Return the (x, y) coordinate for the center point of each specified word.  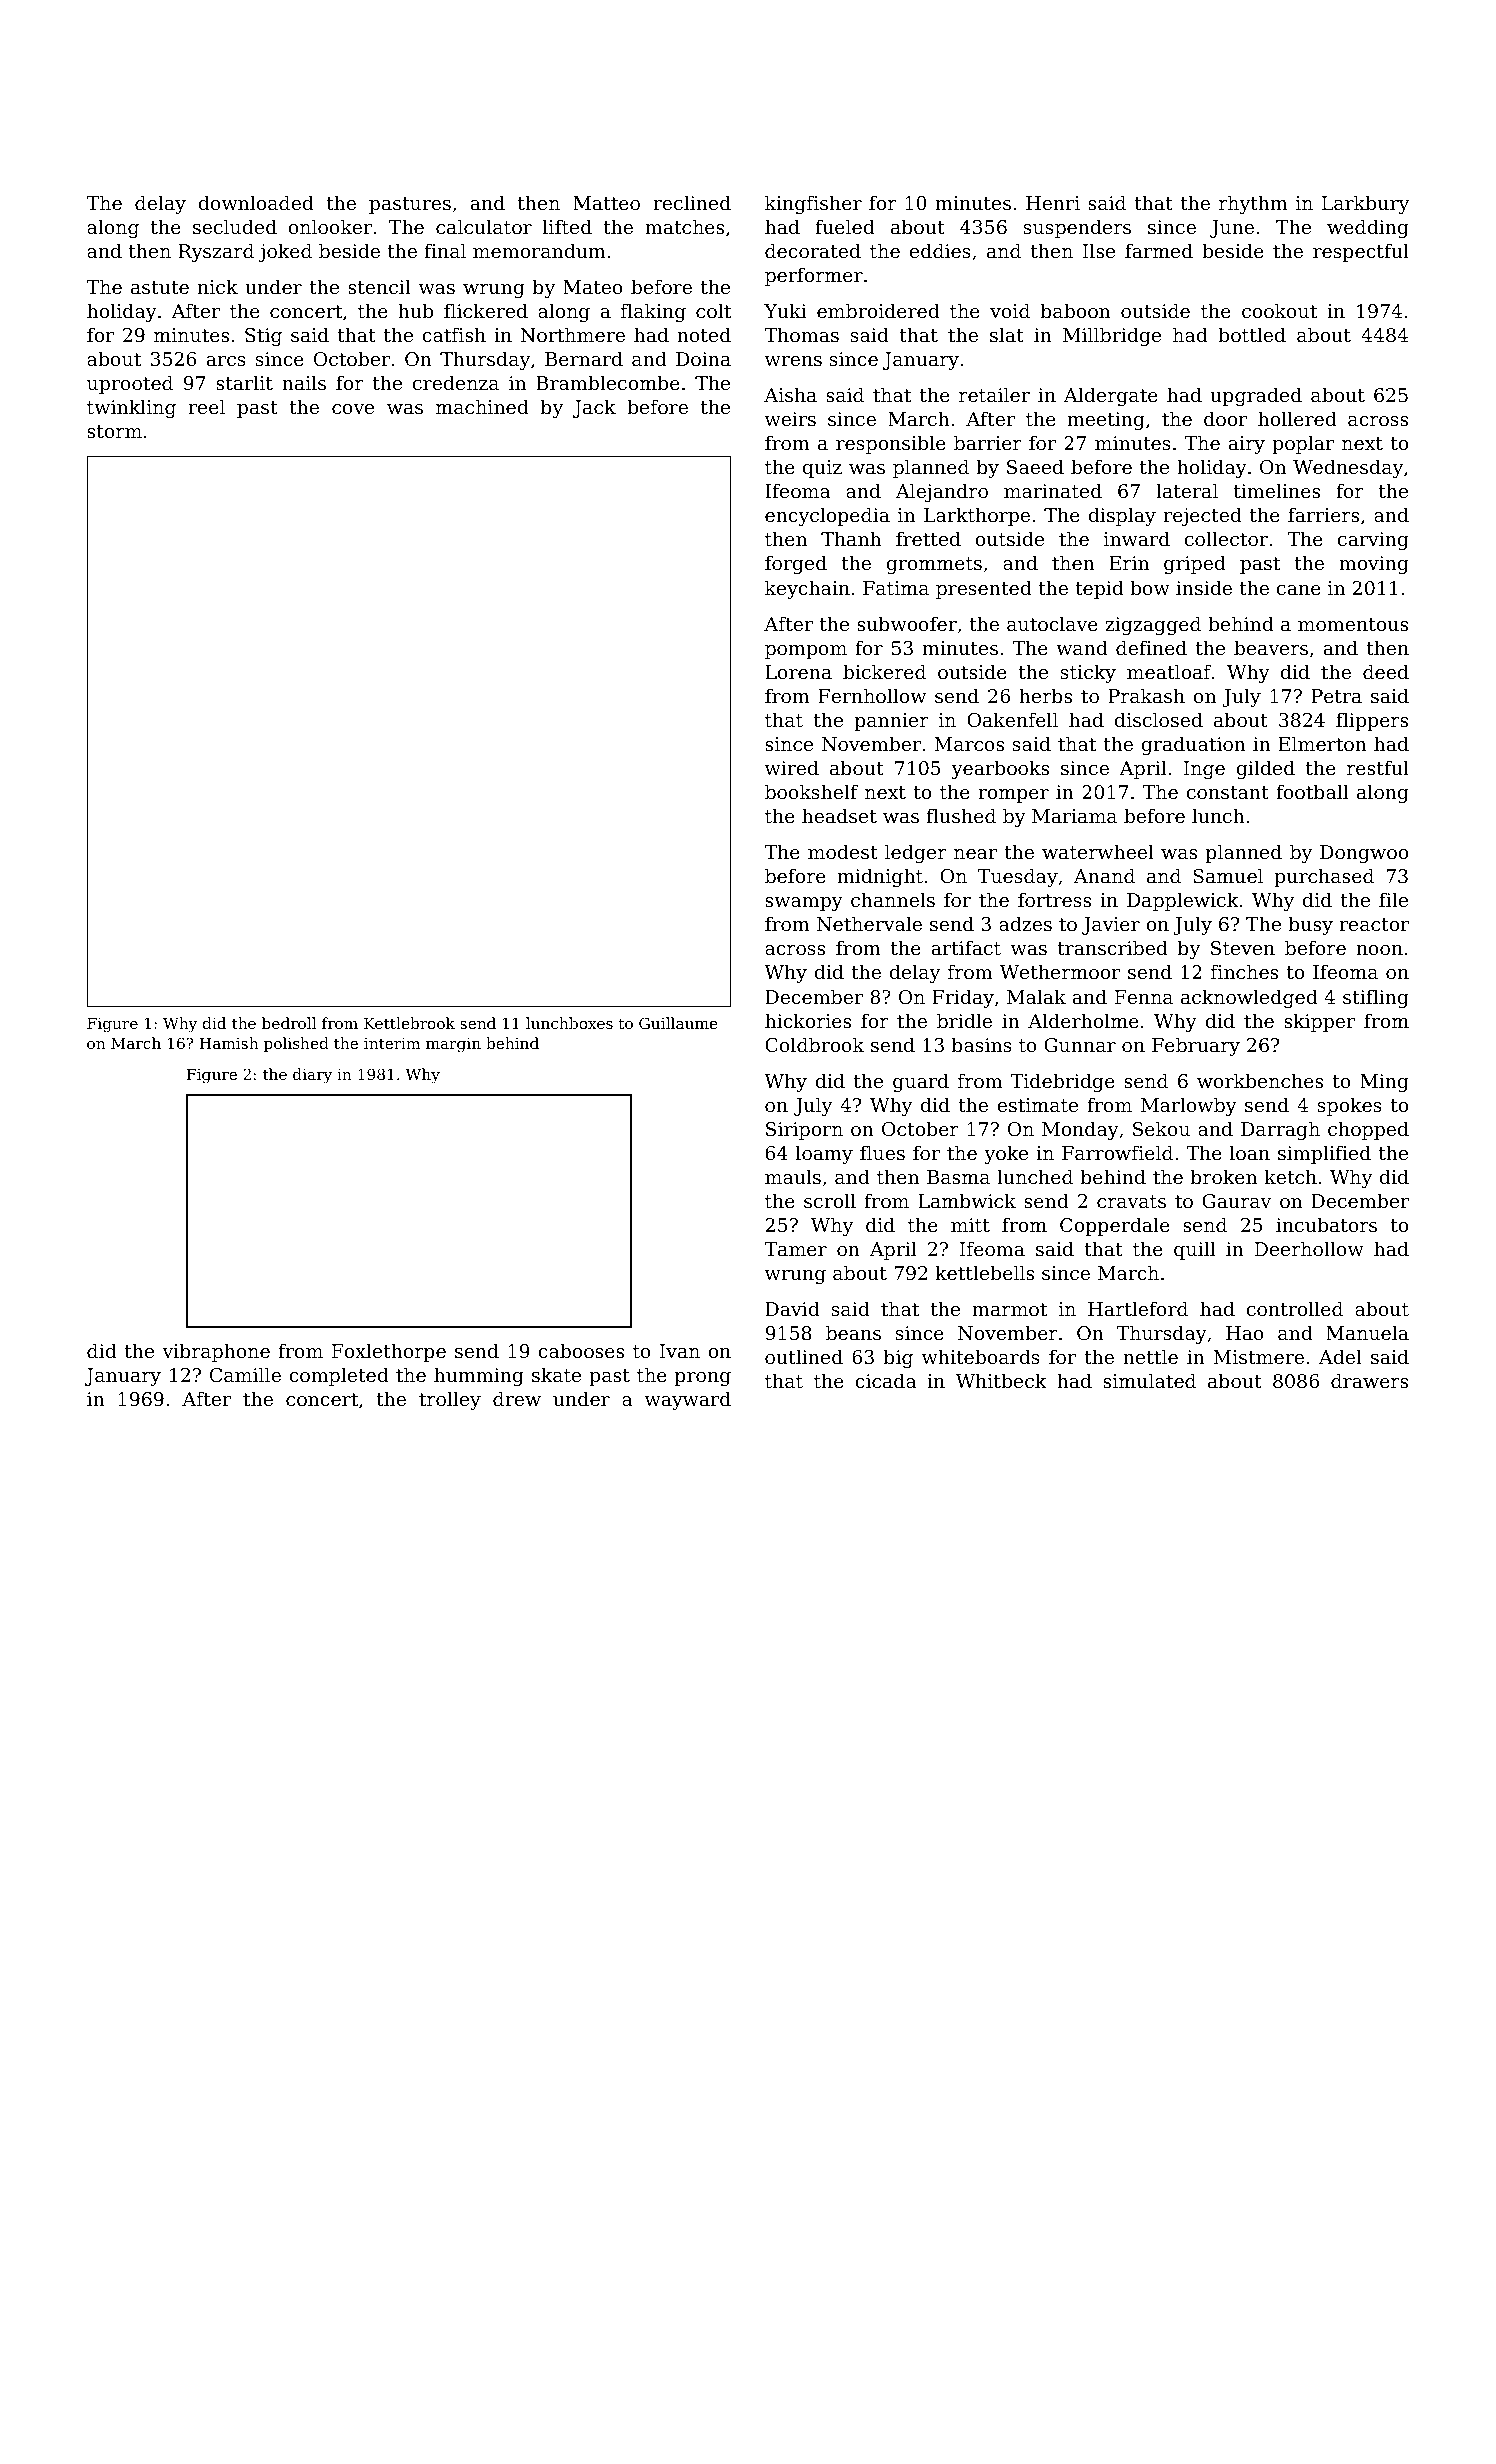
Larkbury (1365, 204)
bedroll (289, 1023)
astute (160, 287)
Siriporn (804, 1131)
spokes (1350, 1106)
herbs (1045, 695)
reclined (692, 202)
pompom (806, 652)
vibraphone (216, 1352)
